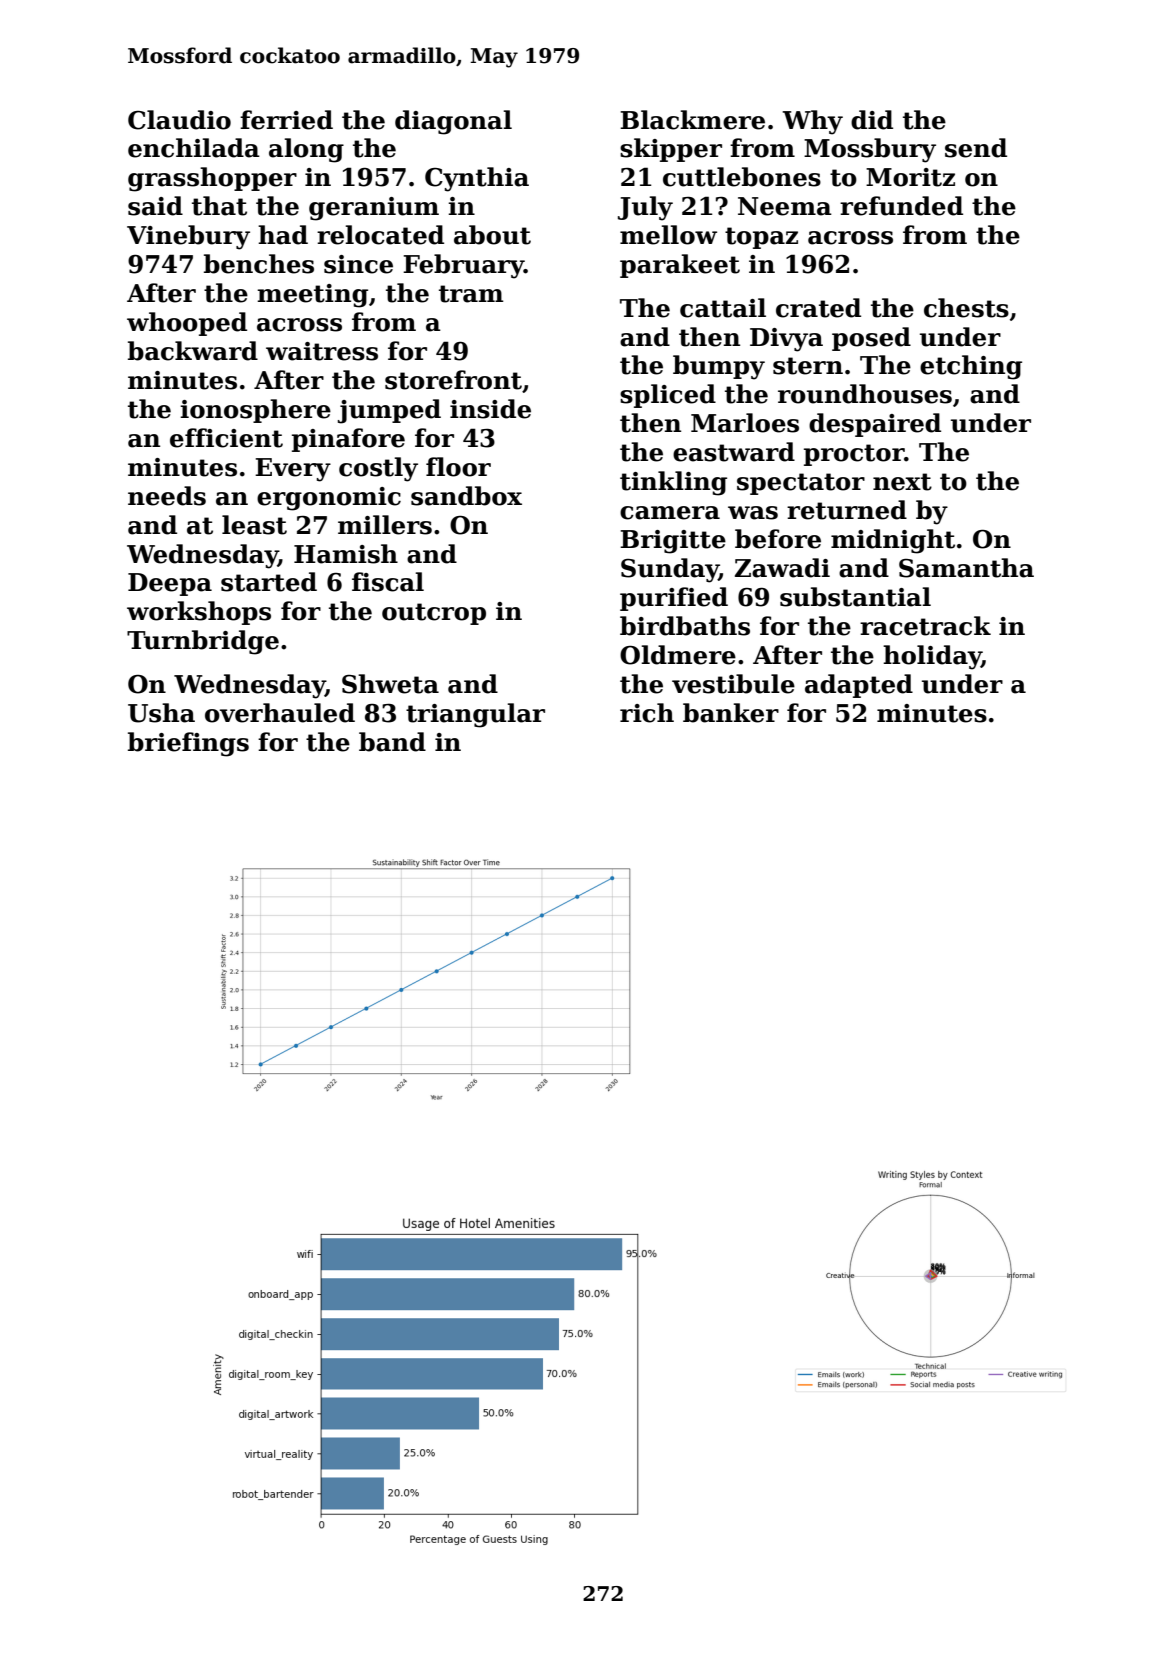  I want to click on sandbox, so click(466, 496).
